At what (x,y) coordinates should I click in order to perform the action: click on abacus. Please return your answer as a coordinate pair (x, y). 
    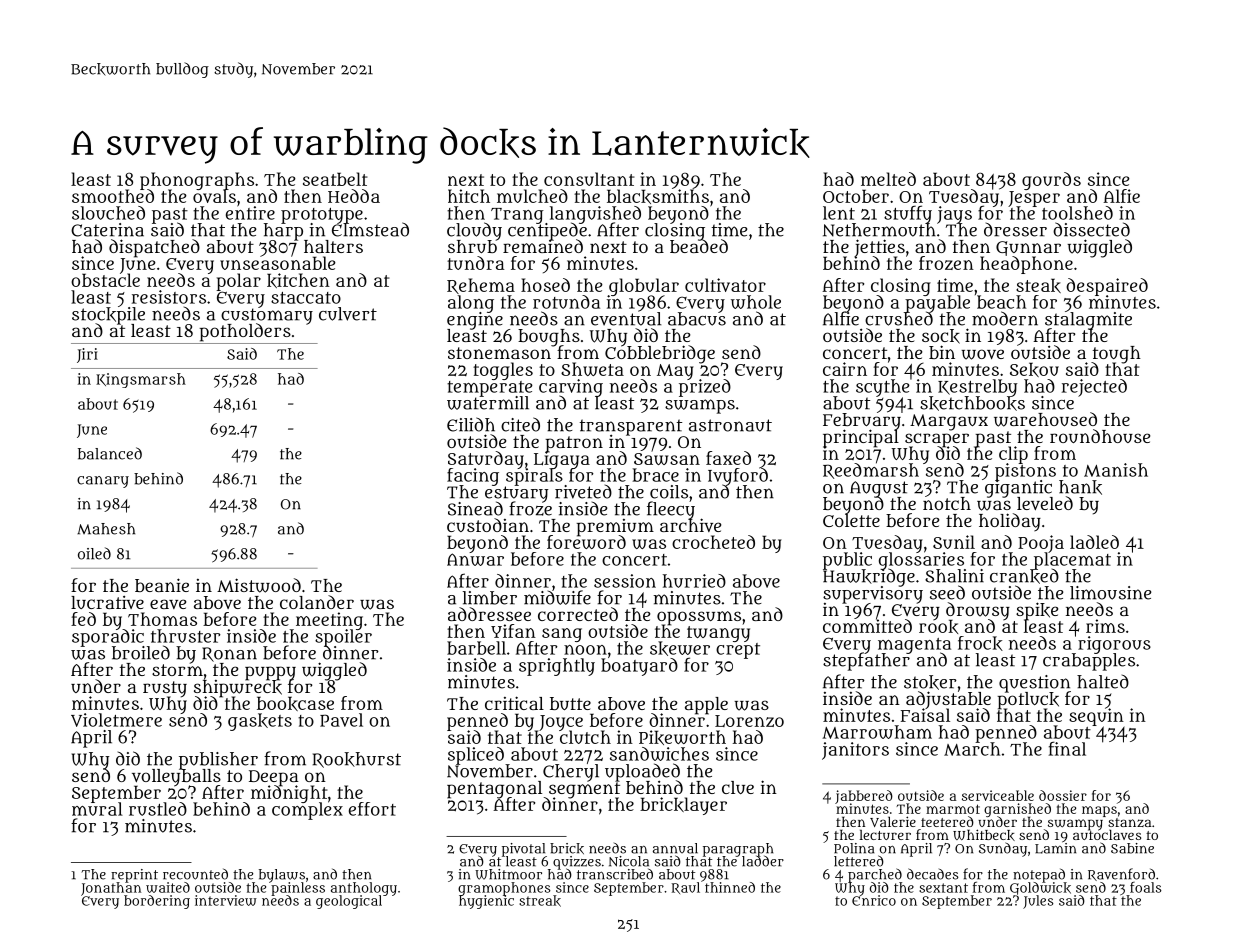
    Looking at the image, I should click on (697, 319).
